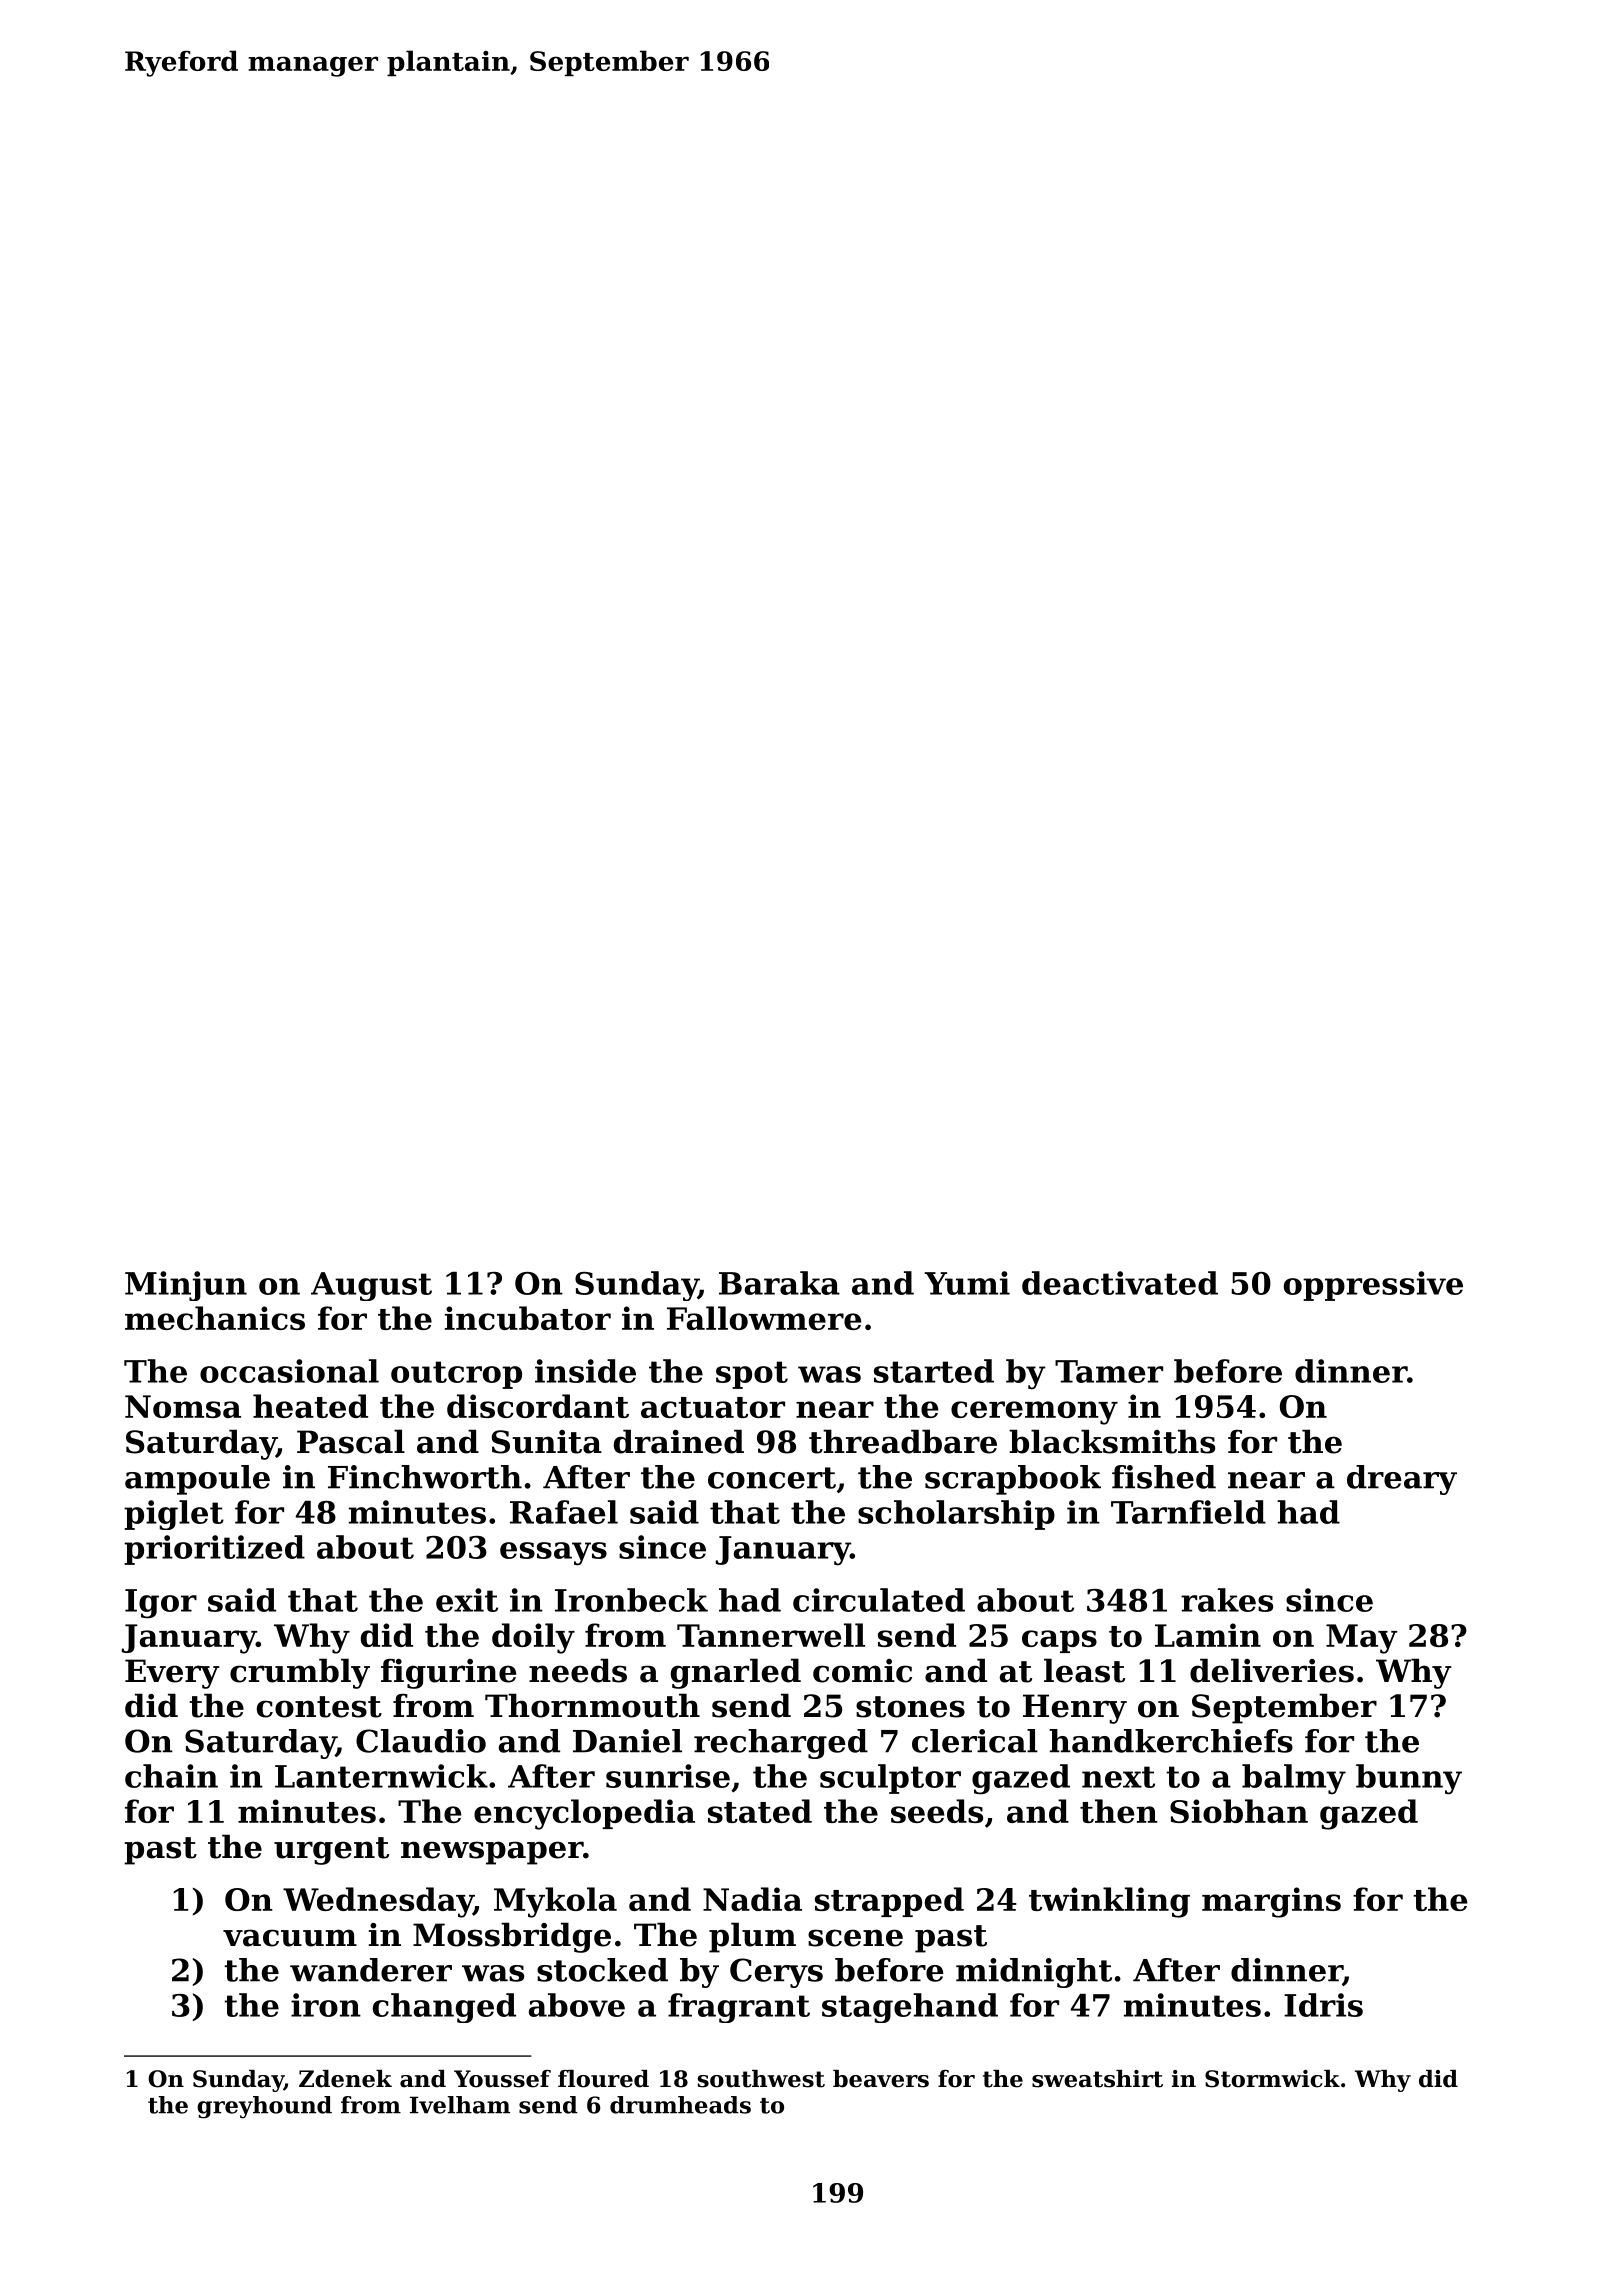  I want to click on Minjun, so click(186, 1286).
